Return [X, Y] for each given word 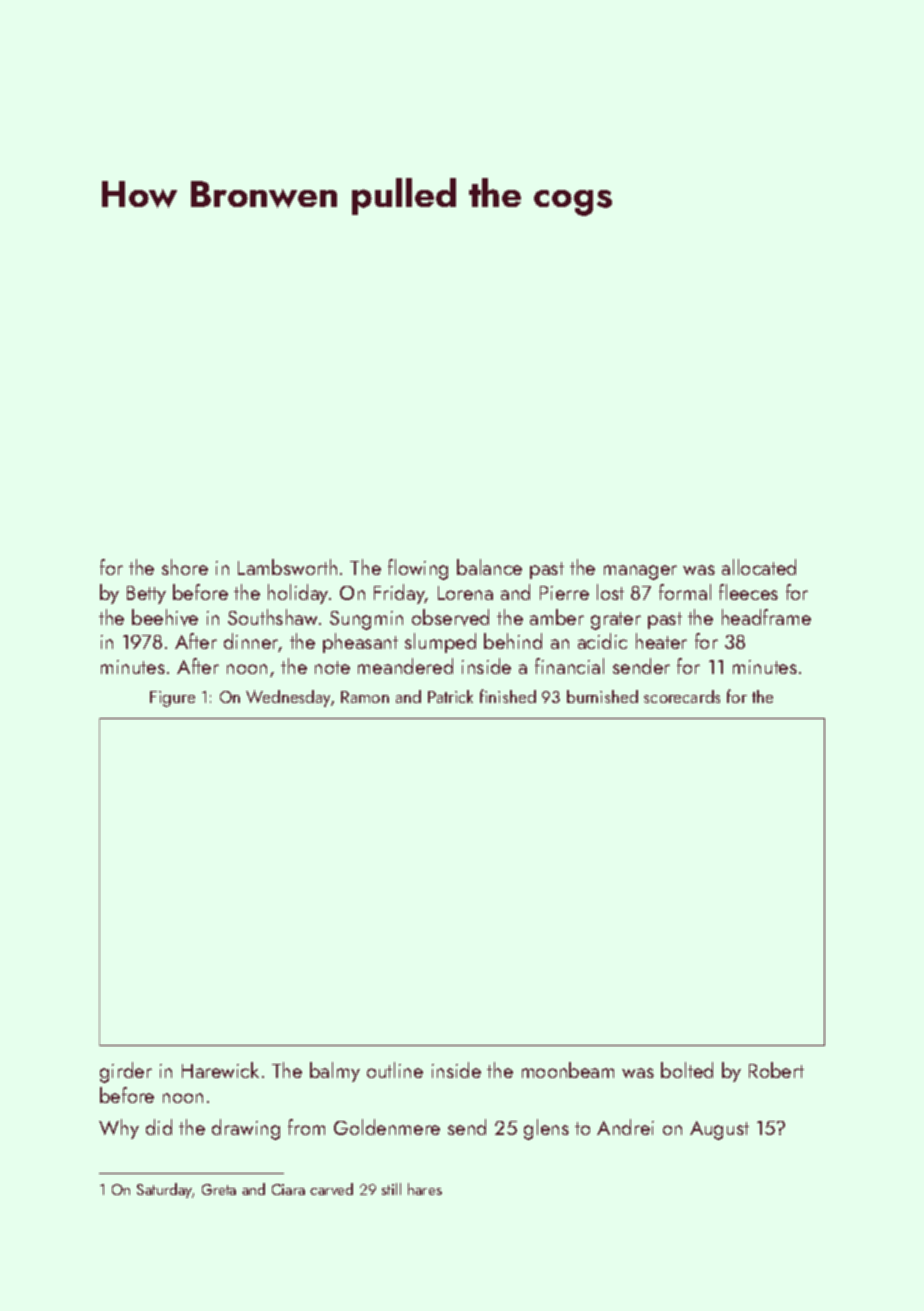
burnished [602, 696]
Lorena [465, 593]
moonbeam [568, 1070]
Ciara [288, 1189]
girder [126, 1072]
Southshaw [272, 617]
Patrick [450, 696]
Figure [172, 699]
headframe [766, 617]
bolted [687, 1070]
